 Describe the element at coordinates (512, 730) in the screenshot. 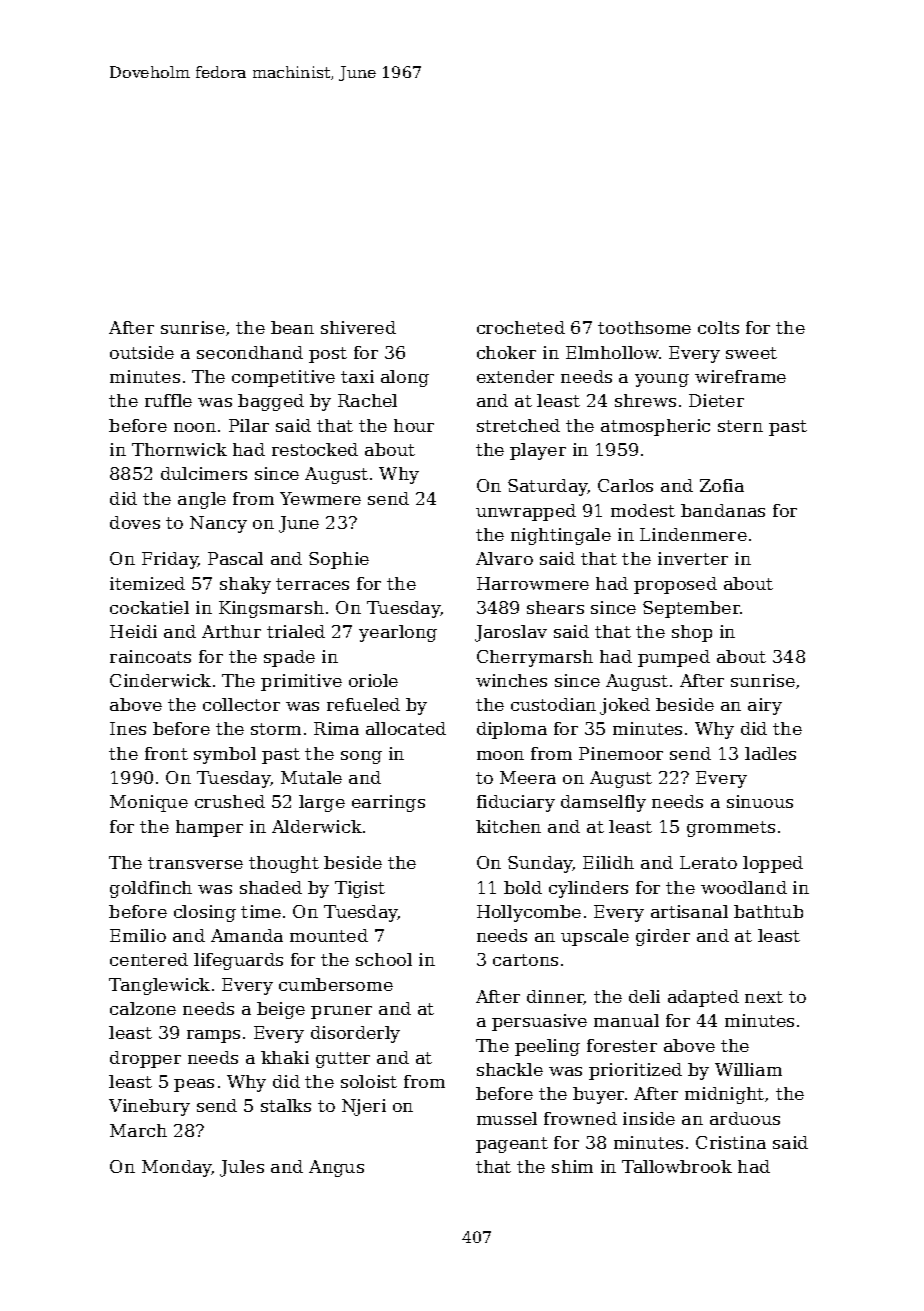

I see `diploma` at that location.
